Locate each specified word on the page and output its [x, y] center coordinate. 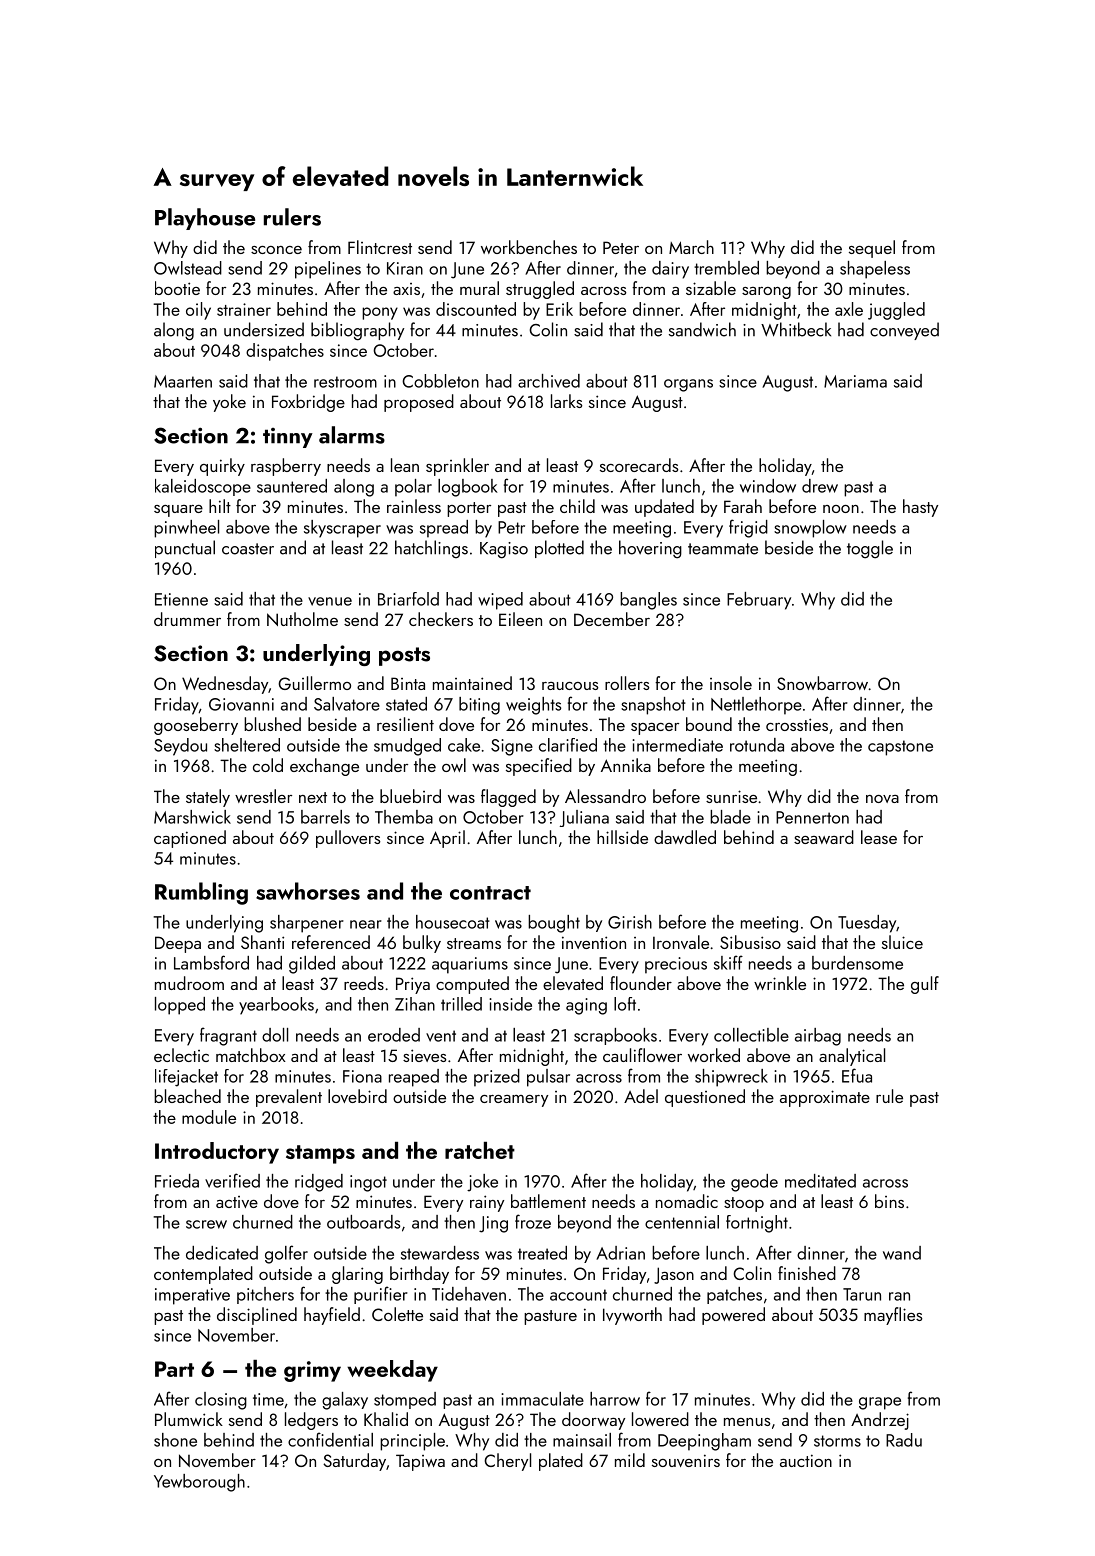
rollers [627, 683]
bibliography [357, 331]
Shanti [262, 942]
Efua [857, 1075]
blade [730, 817]
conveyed [904, 331]
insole [731, 683]
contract [490, 893]
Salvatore [347, 704]
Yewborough [199, 1483]
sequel [872, 249]
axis [406, 289]
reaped [414, 1078]
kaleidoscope [203, 487]
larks [567, 401]
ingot [368, 1183]
